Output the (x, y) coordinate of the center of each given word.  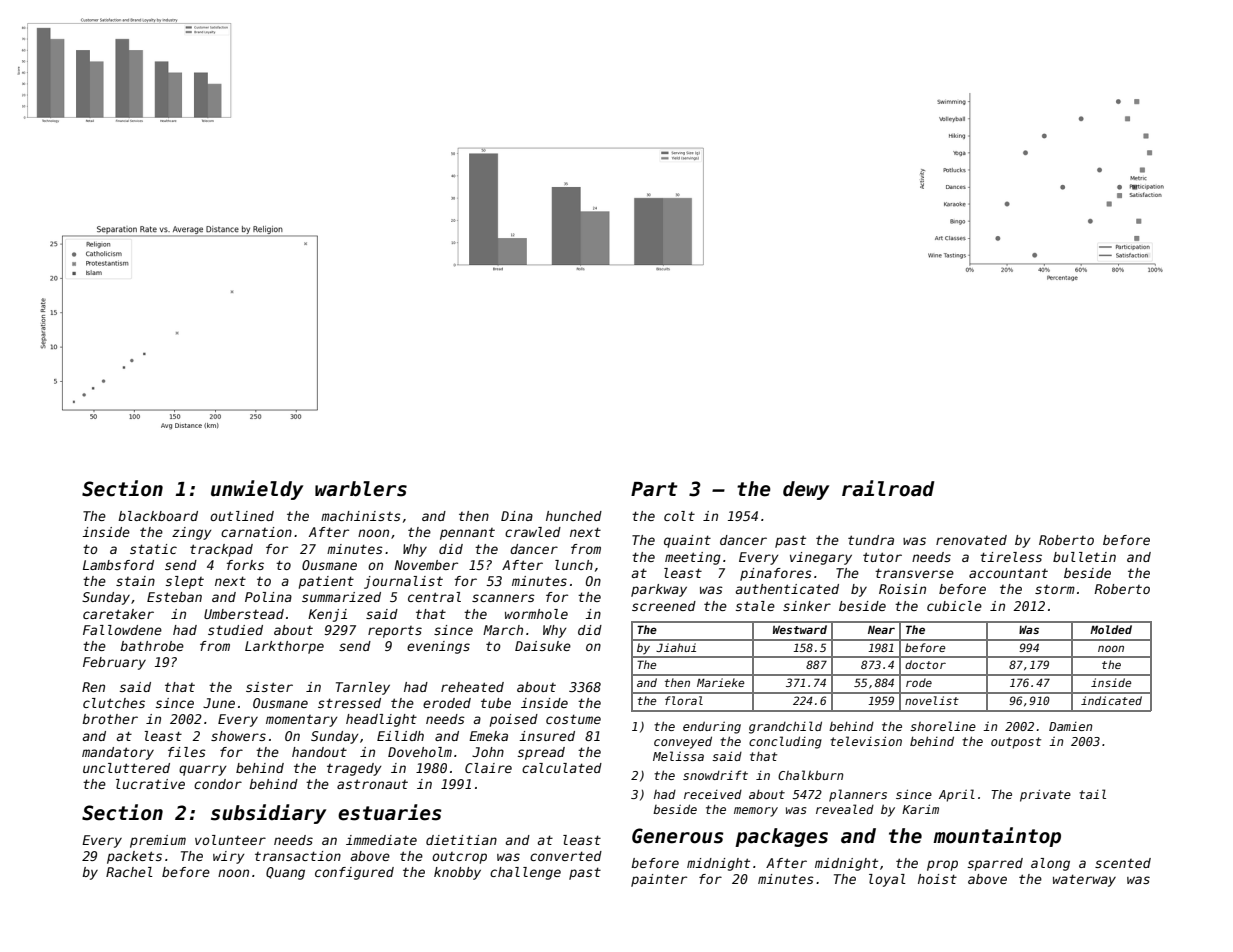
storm (1055, 589)
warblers (361, 489)
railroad (888, 488)
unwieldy (257, 490)
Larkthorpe (284, 647)
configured (354, 873)
